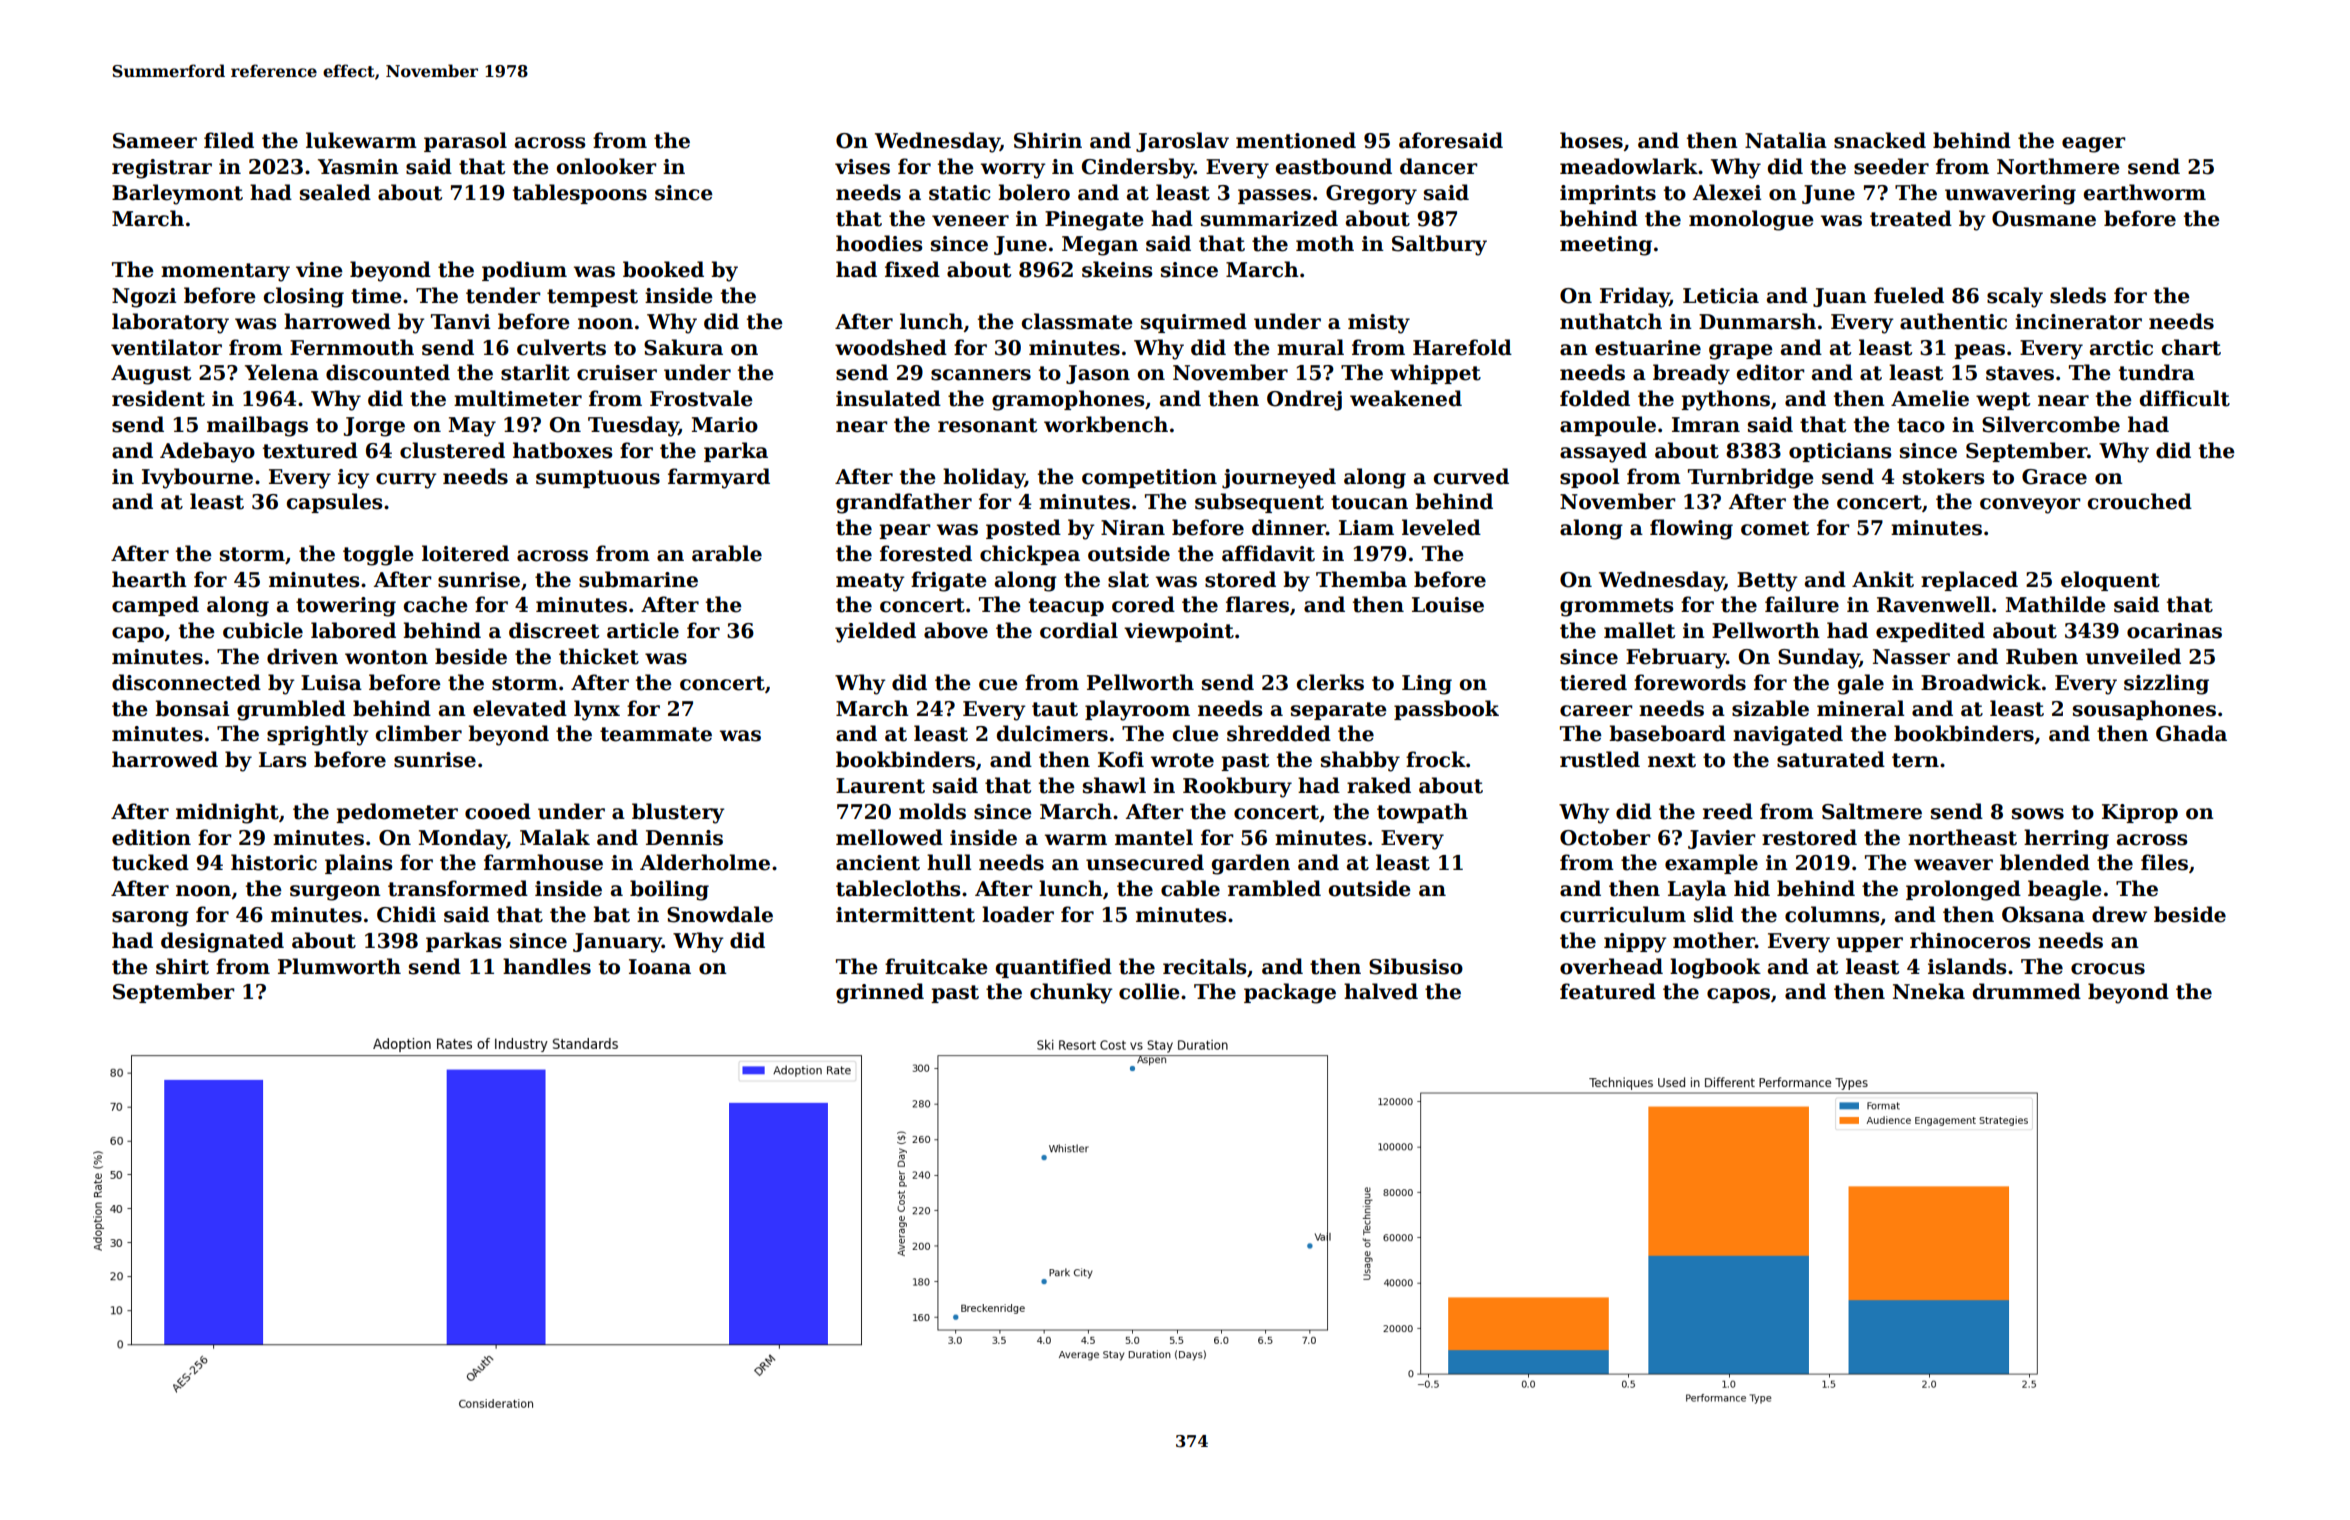 The width and height of the screenshot is (2350, 1520). I want to click on mailbags, so click(257, 426).
